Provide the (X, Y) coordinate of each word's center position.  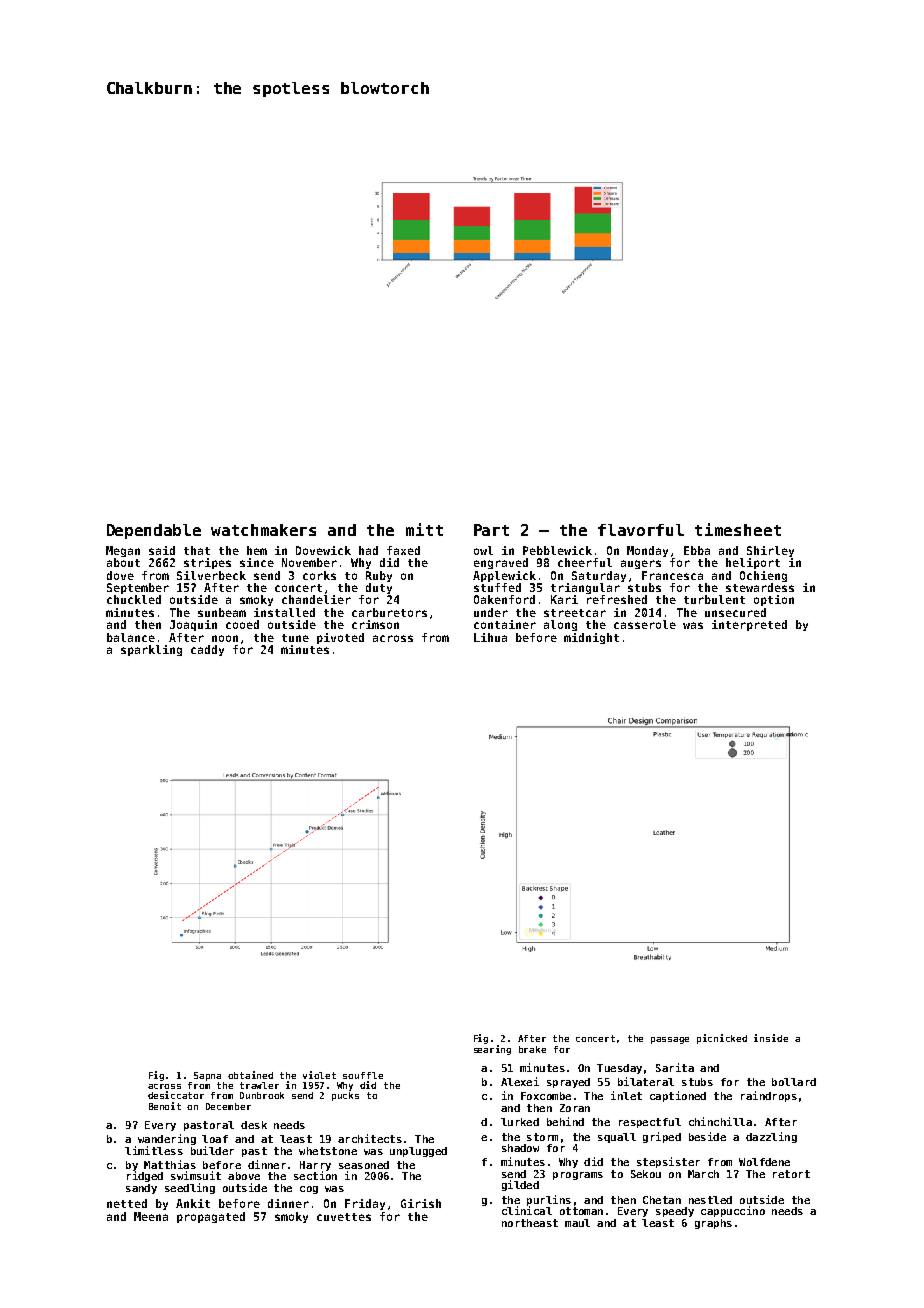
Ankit (193, 1203)
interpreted (749, 625)
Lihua (490, 637)
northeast (530, 1223)
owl (483, 550)
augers (641, 564)
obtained (250, 1075)
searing (492, 1050)
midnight (591, 638)
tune (295, 638)
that (197, 550)
